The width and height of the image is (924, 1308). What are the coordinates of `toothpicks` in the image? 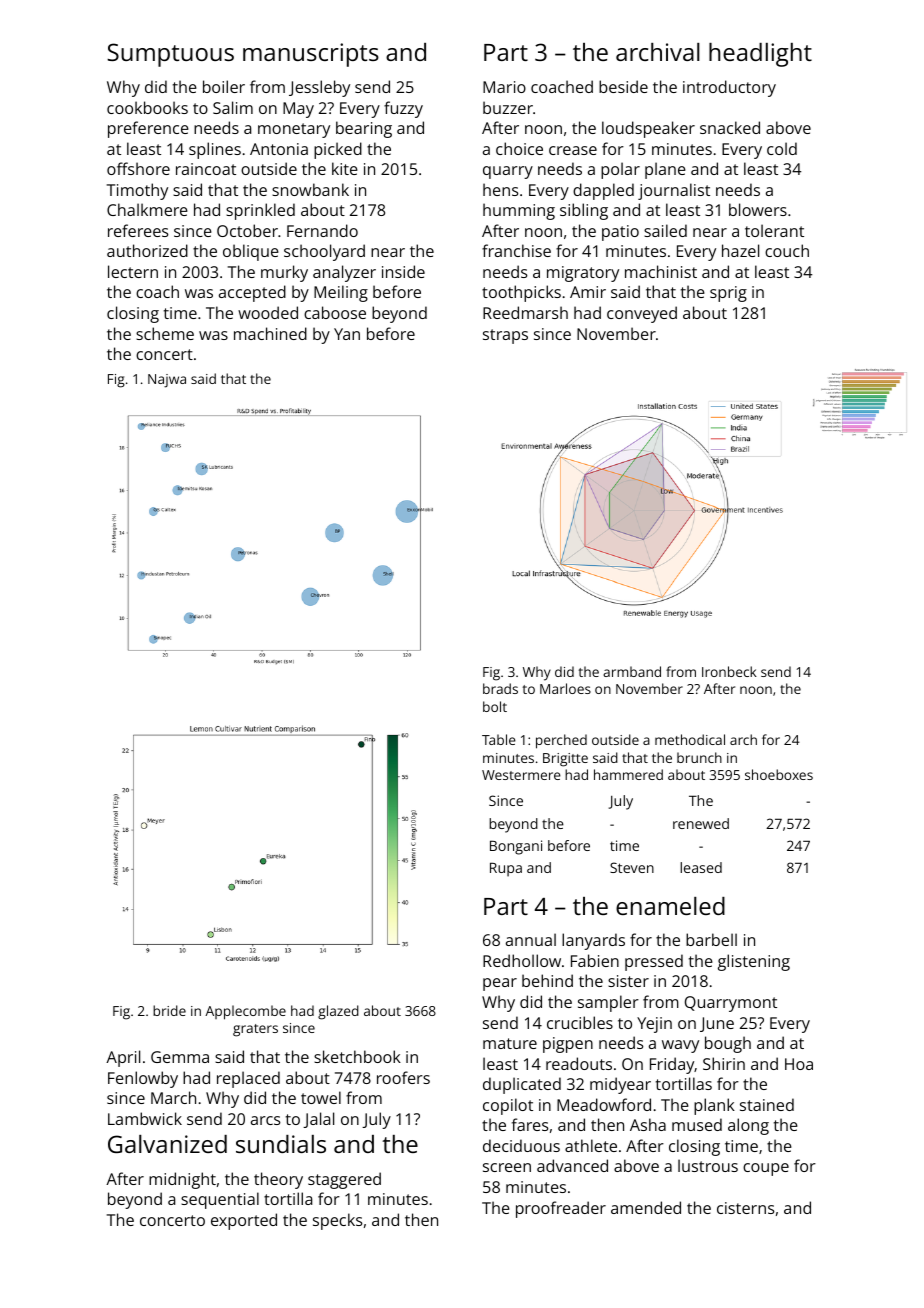 It's located at (521, 293).
